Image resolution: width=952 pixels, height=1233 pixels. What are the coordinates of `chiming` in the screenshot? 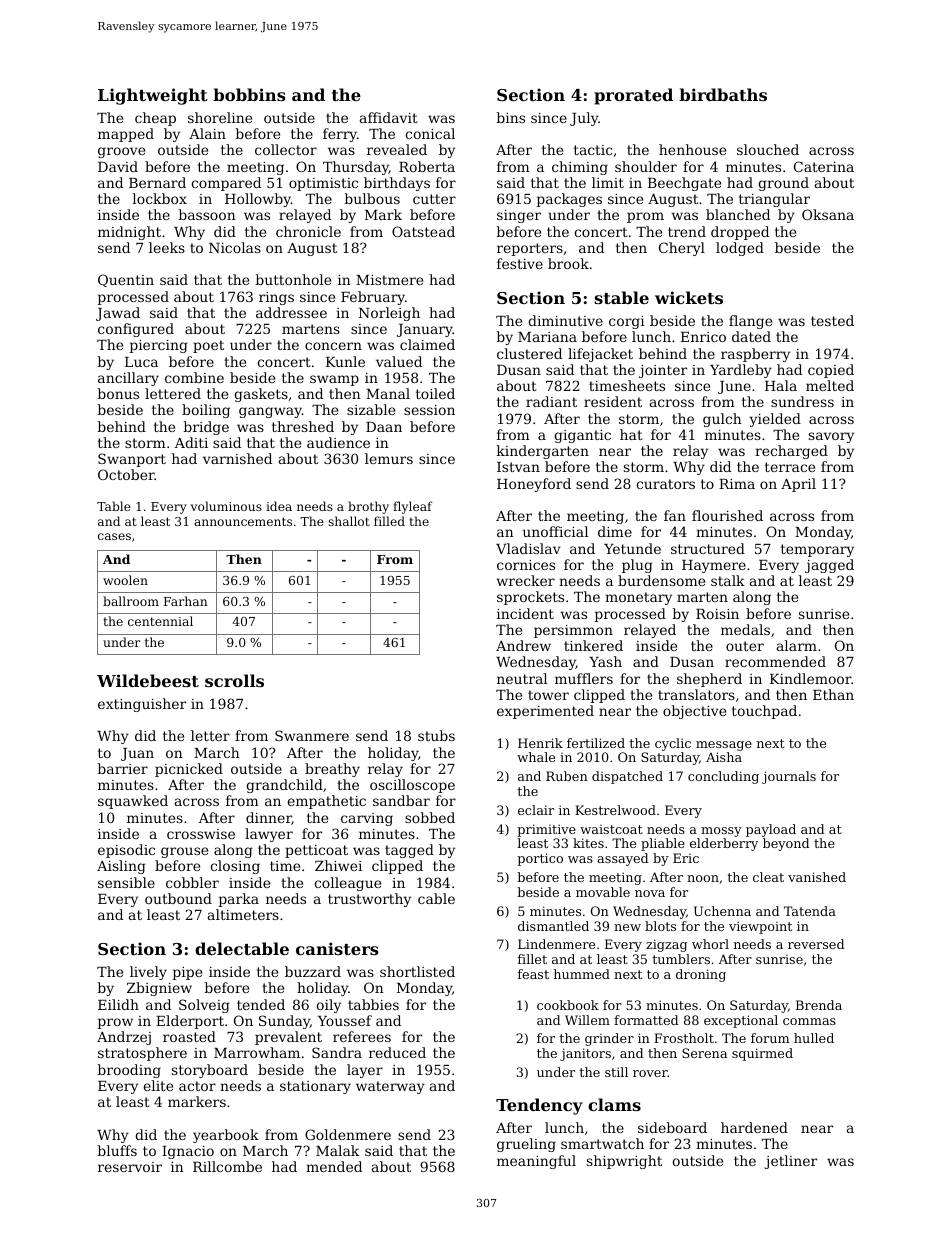 It's located at (580, 168).
